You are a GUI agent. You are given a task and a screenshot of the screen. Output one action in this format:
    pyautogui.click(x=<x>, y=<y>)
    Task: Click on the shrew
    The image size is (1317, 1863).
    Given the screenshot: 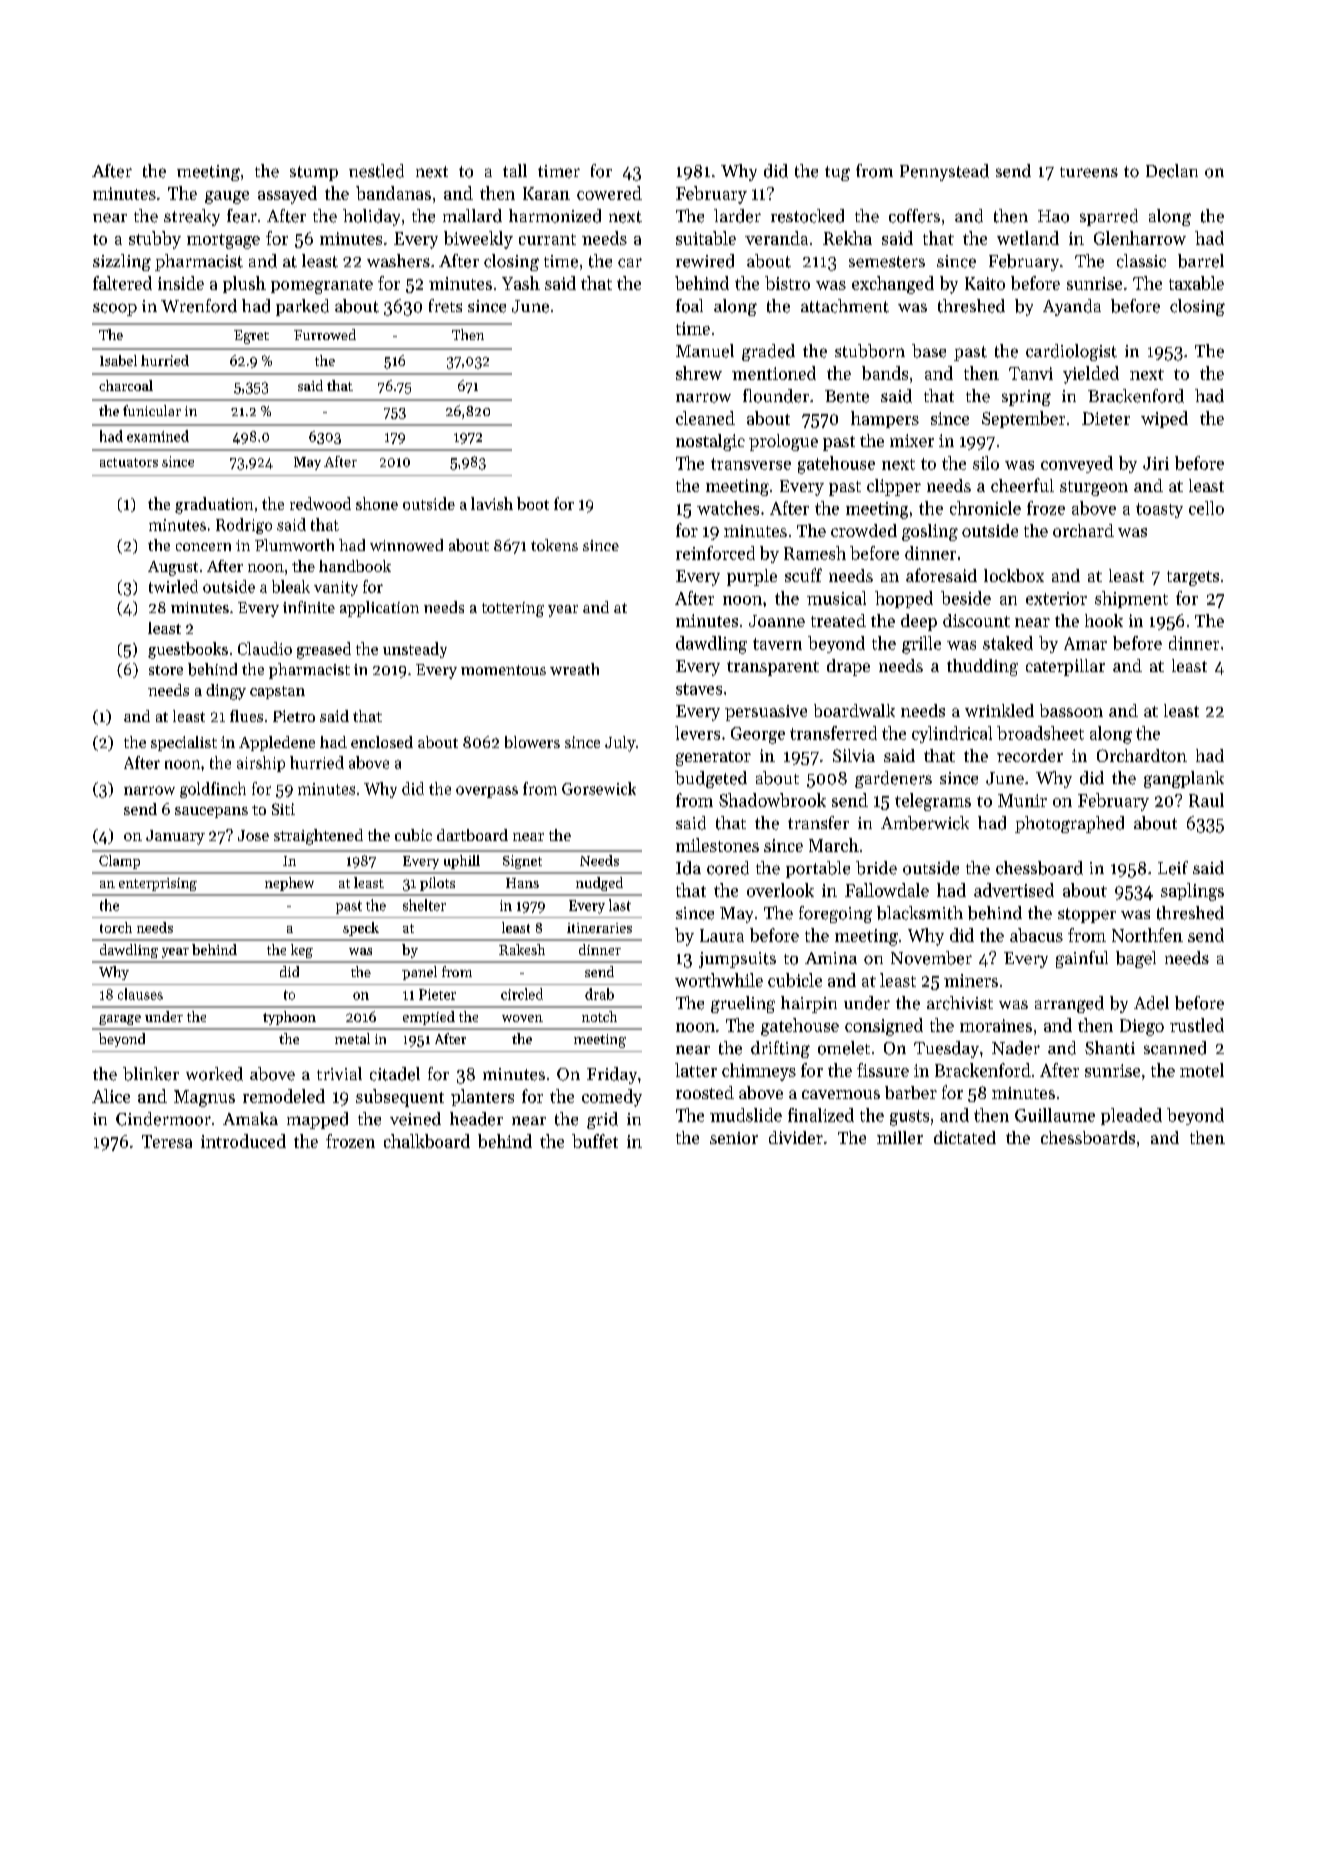 What is the action you would take?
    pyautogui.click(x=699, y=373)
